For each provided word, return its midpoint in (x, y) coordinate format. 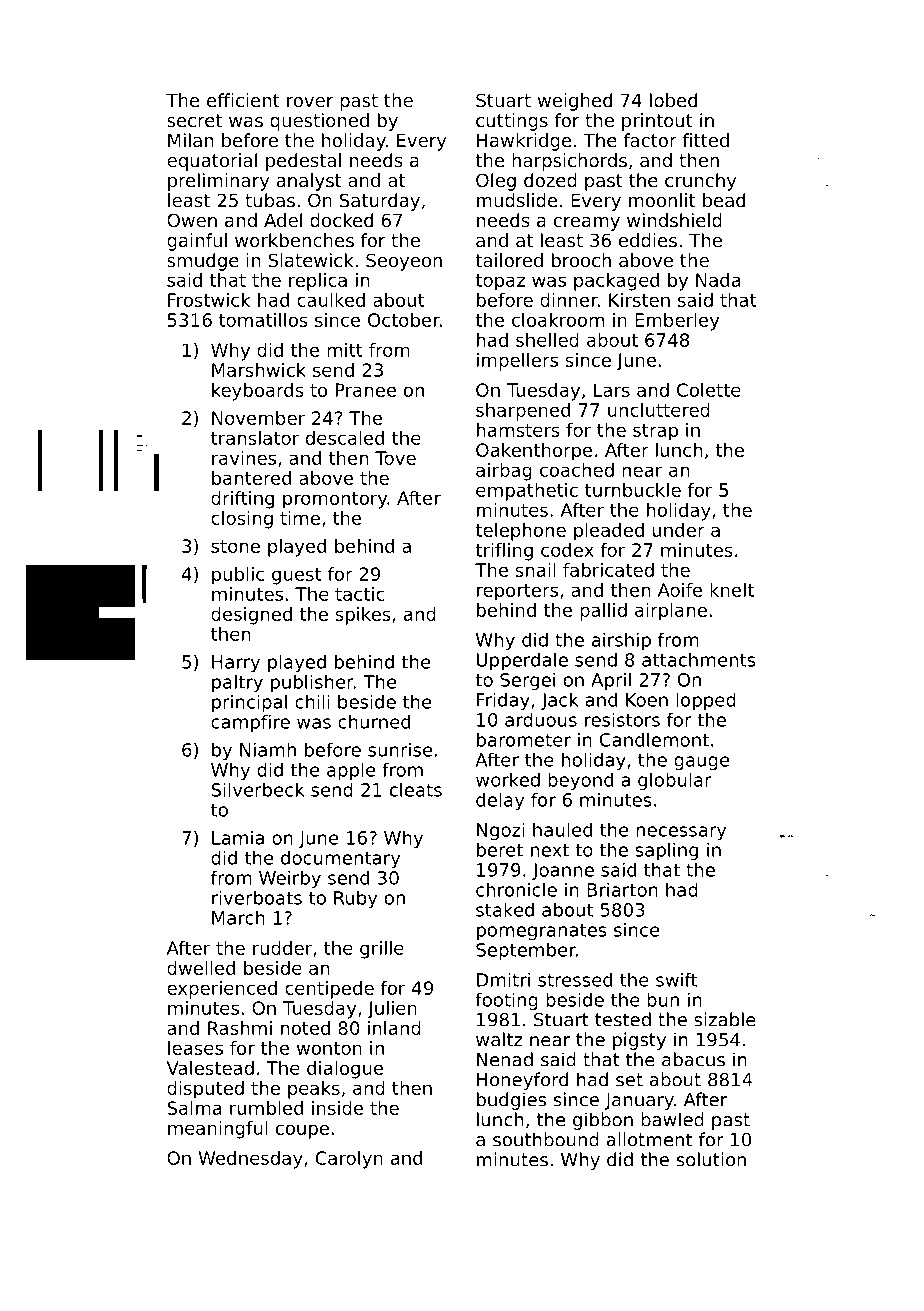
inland (394, 1028)
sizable (725, 1019)
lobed (673, 100)
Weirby (290, 879)
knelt (732, 590)
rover (310, 102)
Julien (392, 1010)
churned (374, 721)
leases (195, 1048)
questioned (319, 122)
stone (235, 546)
